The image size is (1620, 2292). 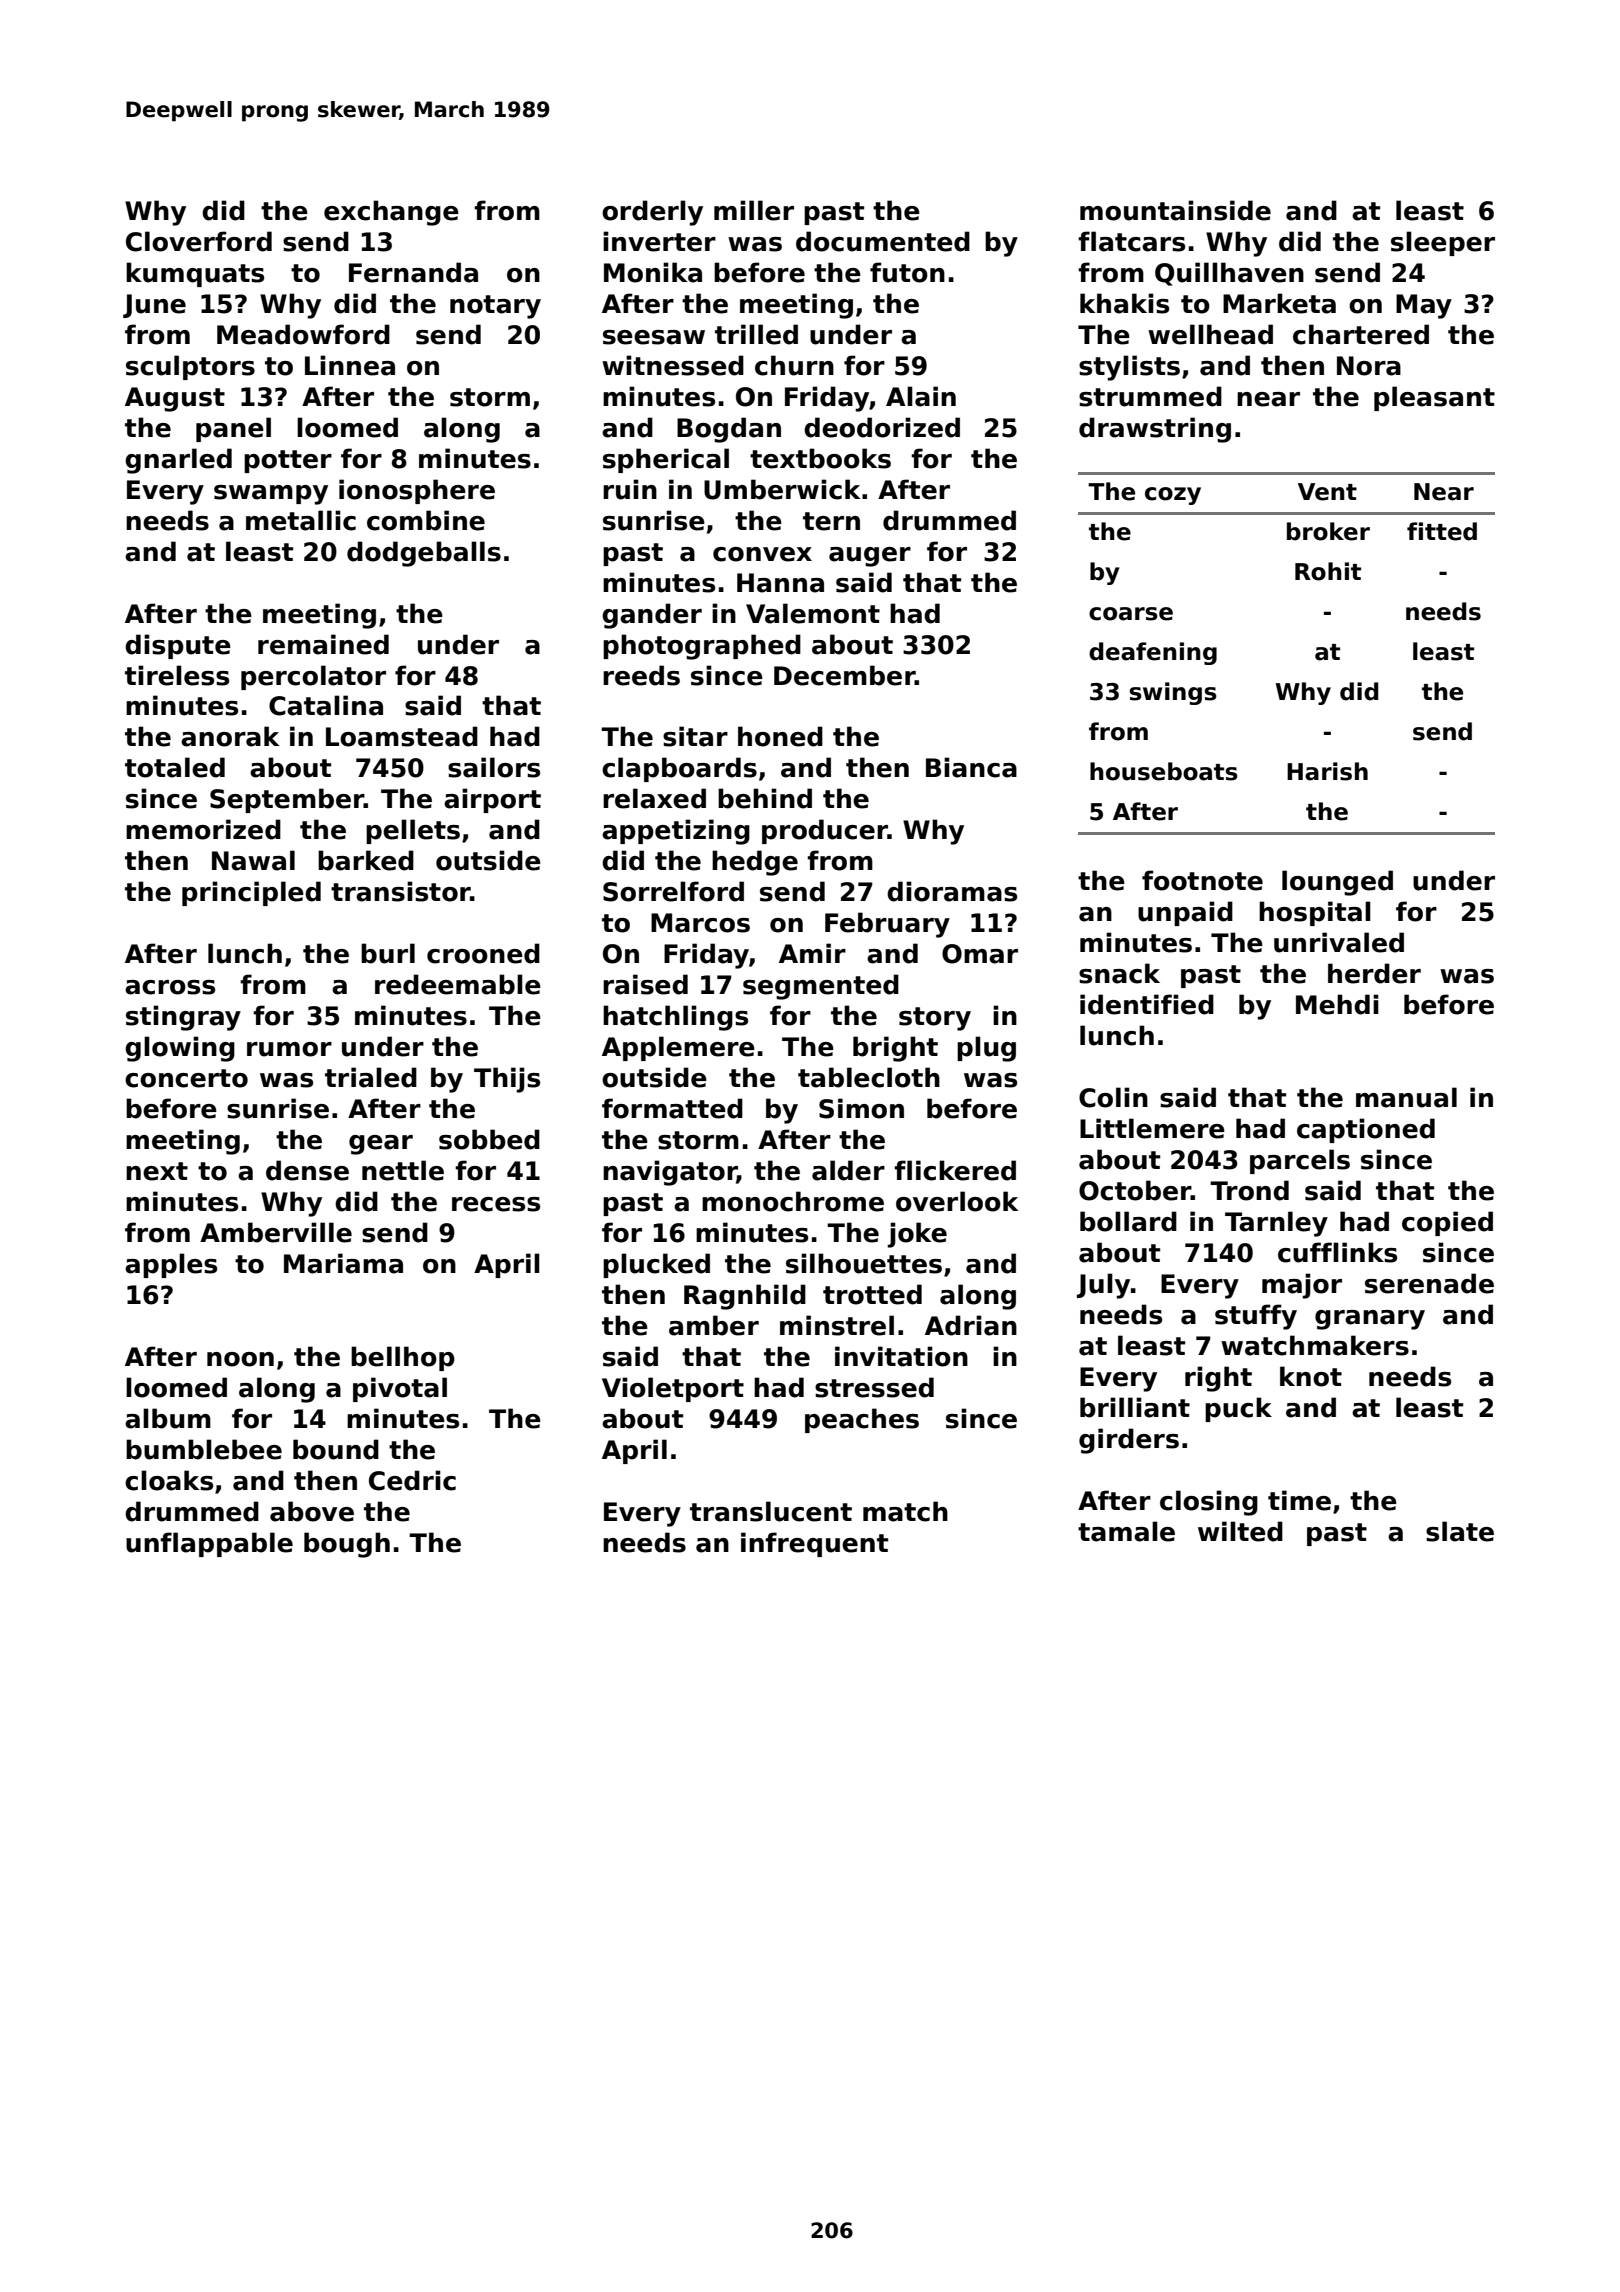 What do you see at coordinates (209, 1544) in the screenshot?
I see `unflappable` at bounding box center [209, 1544].
